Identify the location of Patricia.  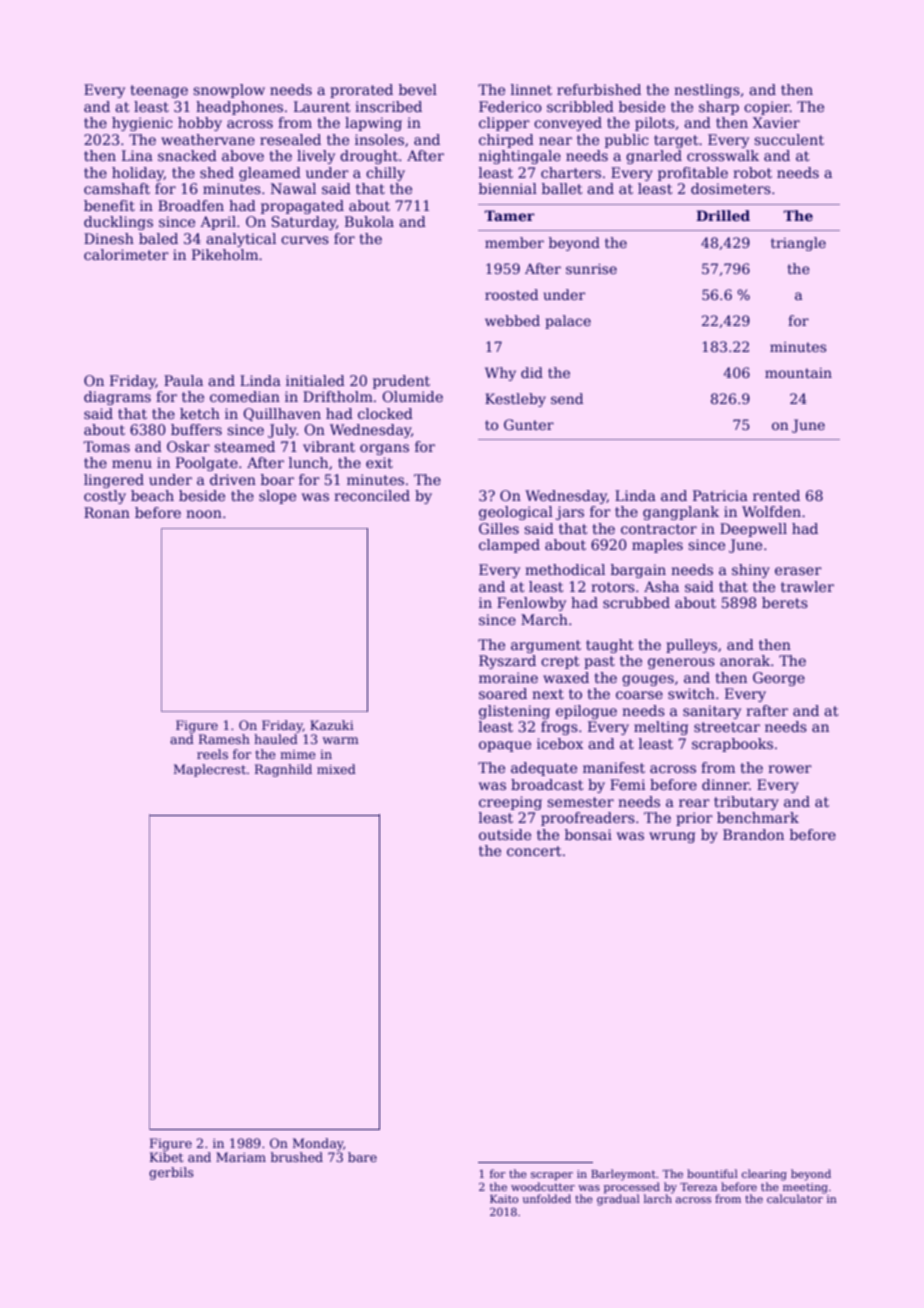
(720, 495).
